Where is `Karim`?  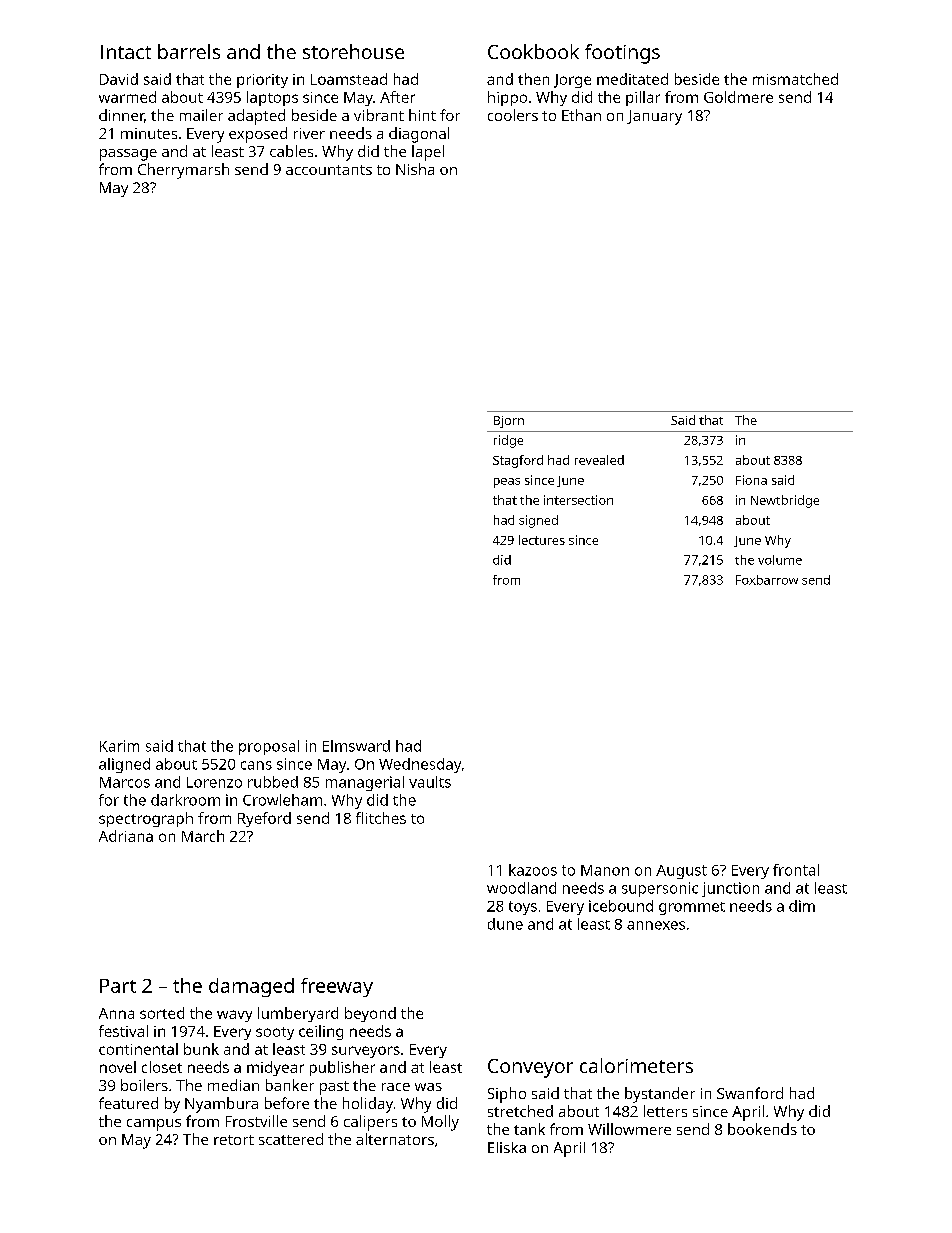 Karim is located at coordinates (119, 746).
